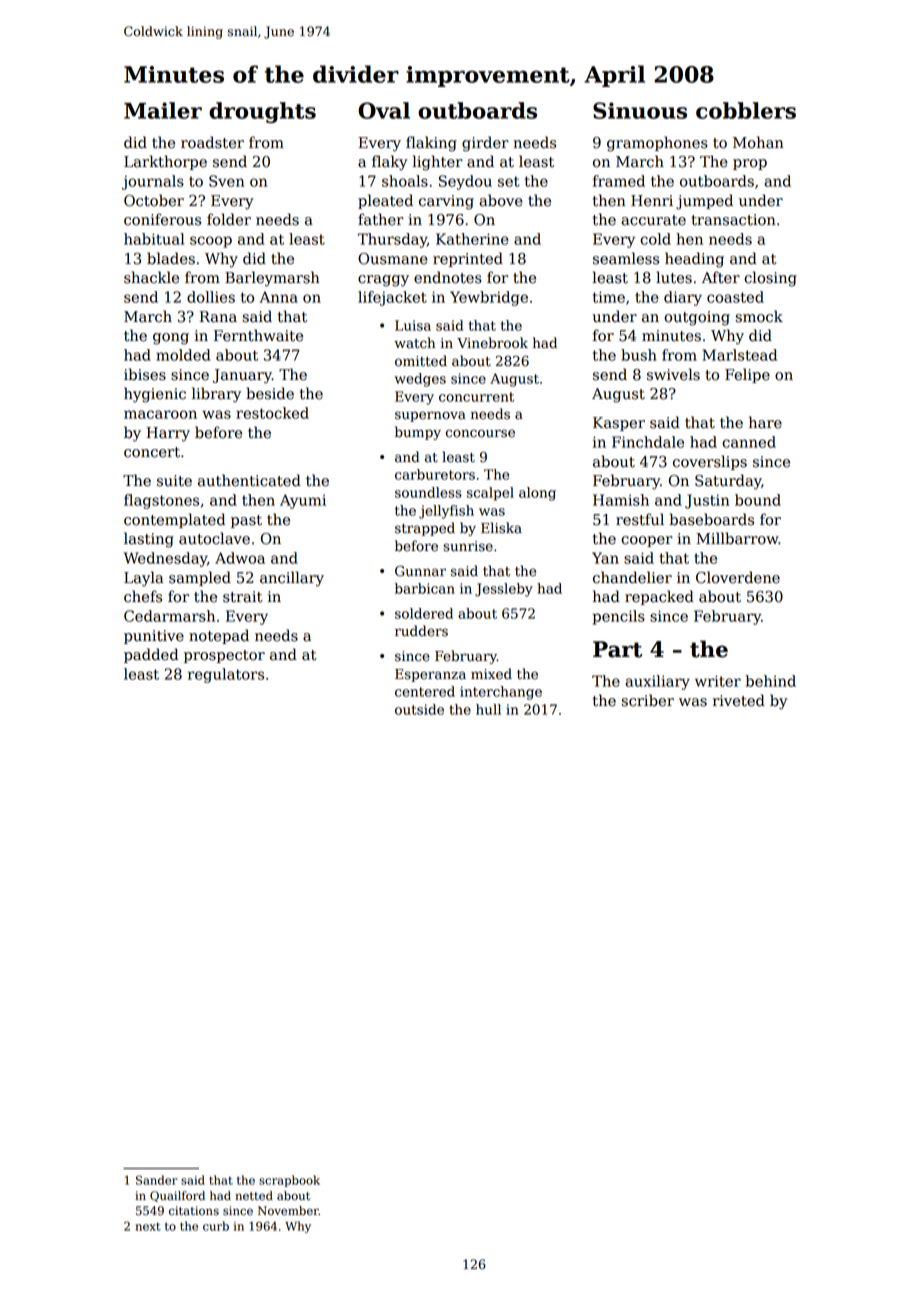 This image has height=1308, width=924. What do you see at coordinates (143, 579) in the image?
I see `Layla` at bounding box center [143, 579].
